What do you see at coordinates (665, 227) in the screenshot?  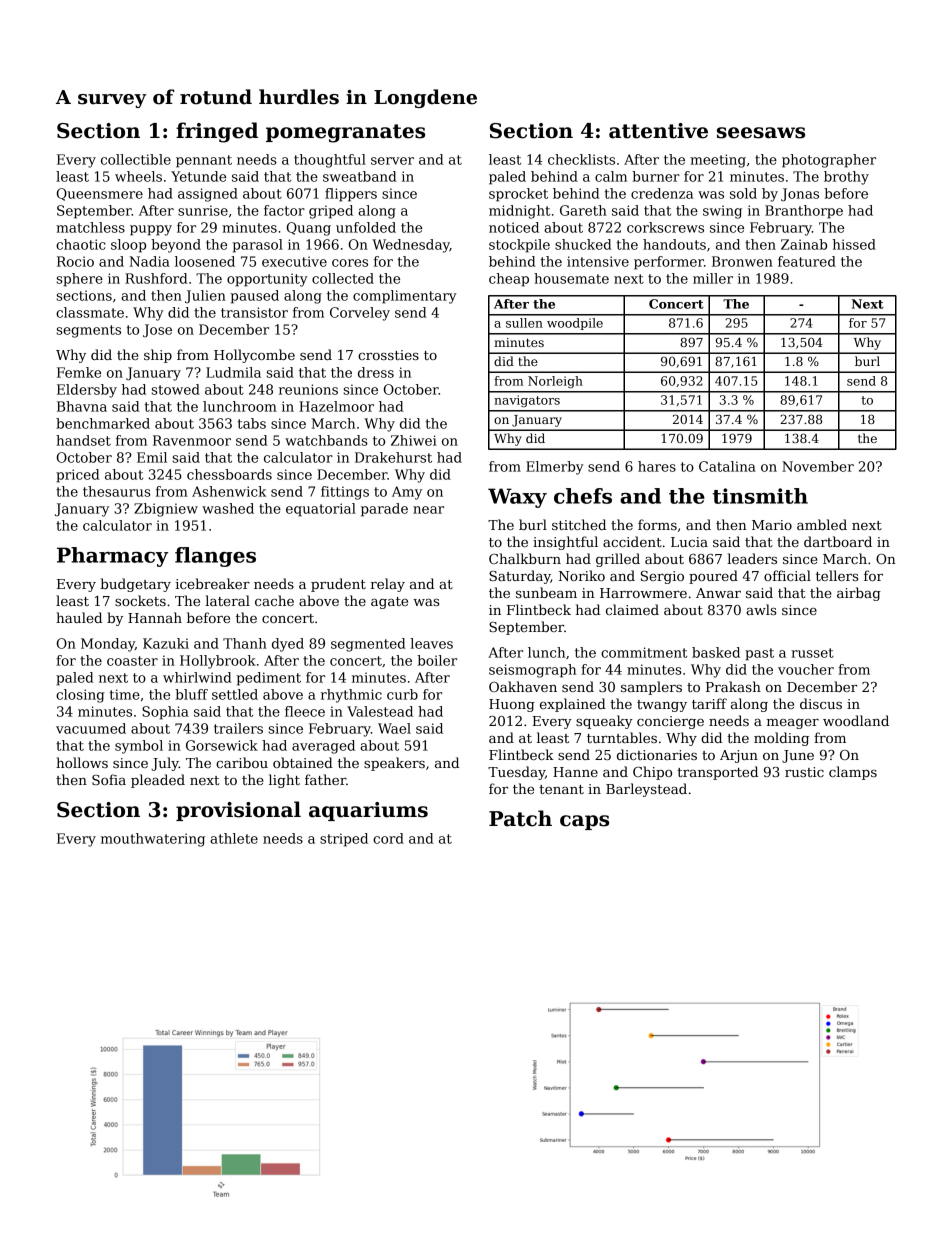 I see `corkscrews` at bounding box center [665, 227].
